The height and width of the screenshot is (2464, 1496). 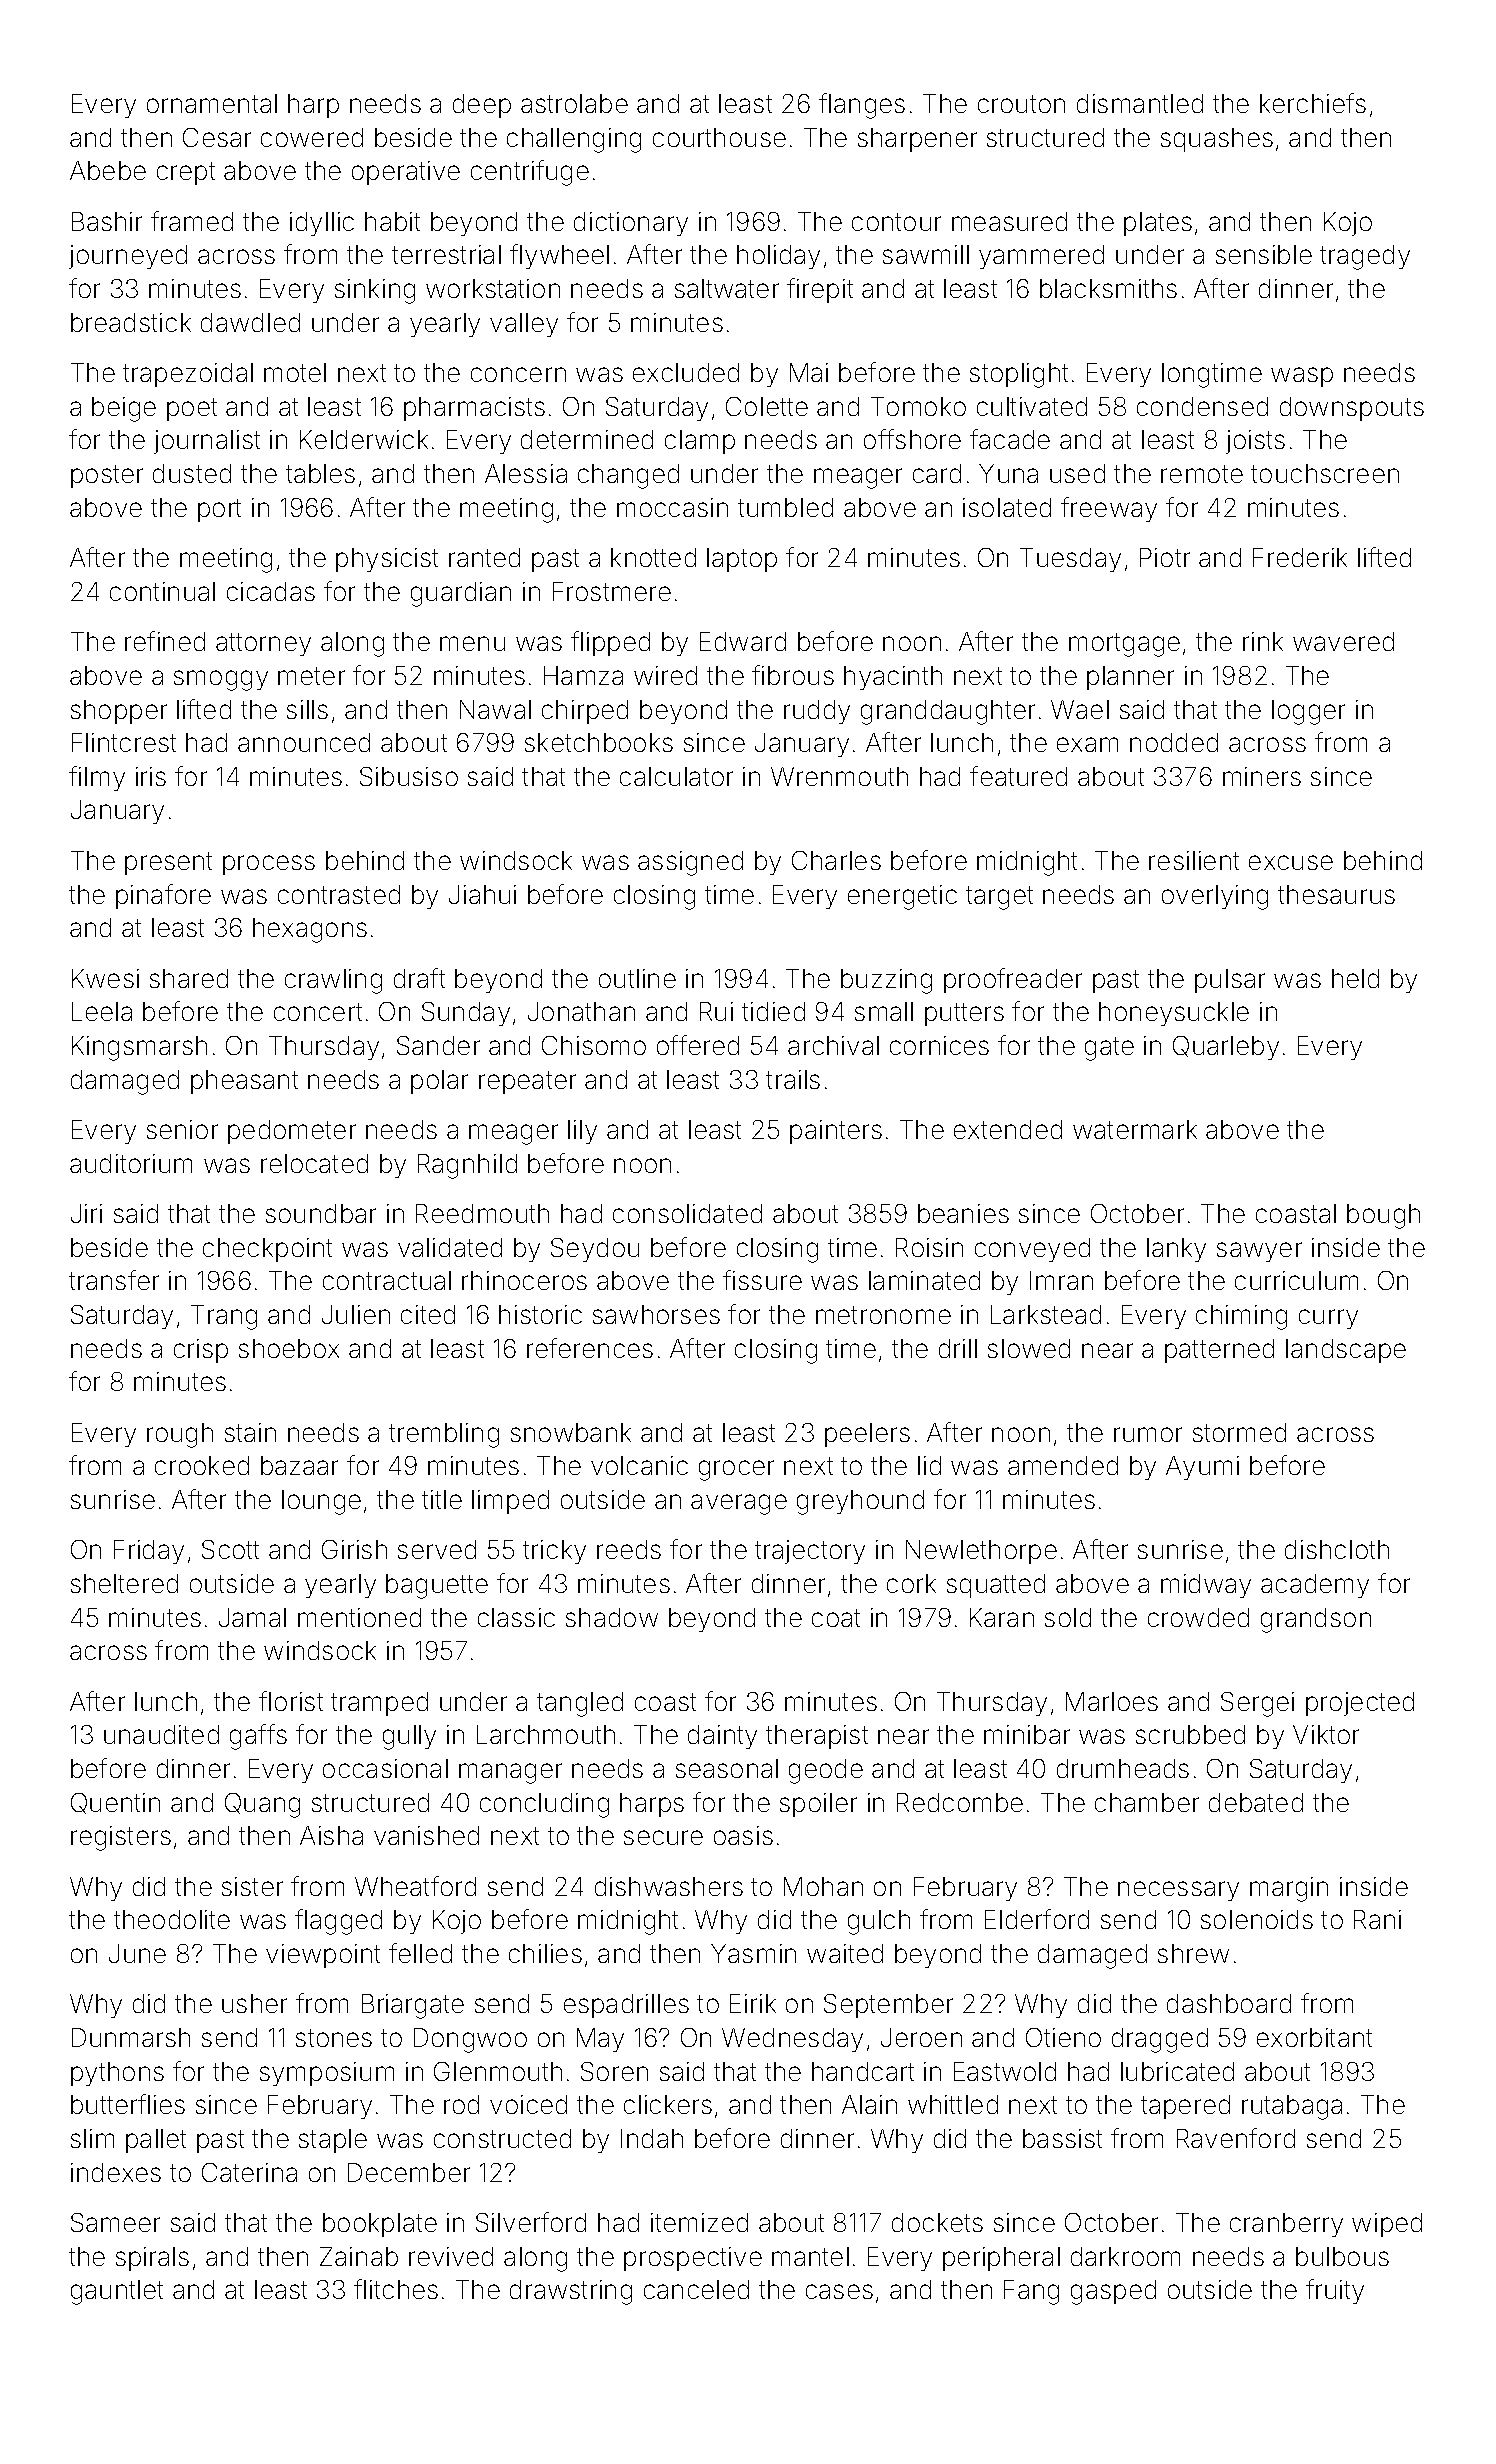 I want to click on held, so click(x=1355, y=978).
